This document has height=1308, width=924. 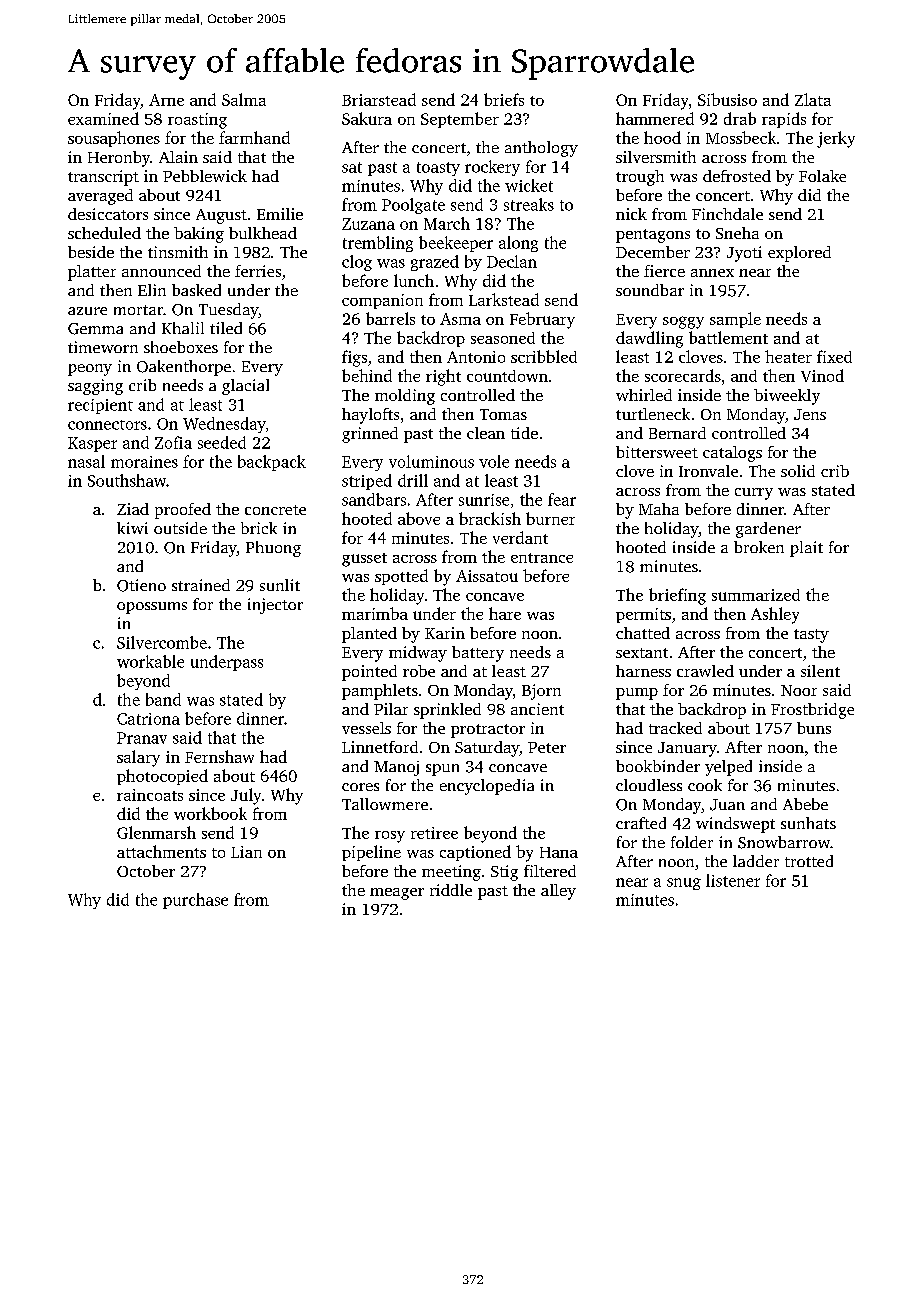 What do you see at coordinates (727, 214) in the document?
I see `Finchdale` at bounding box center [727, 214].
